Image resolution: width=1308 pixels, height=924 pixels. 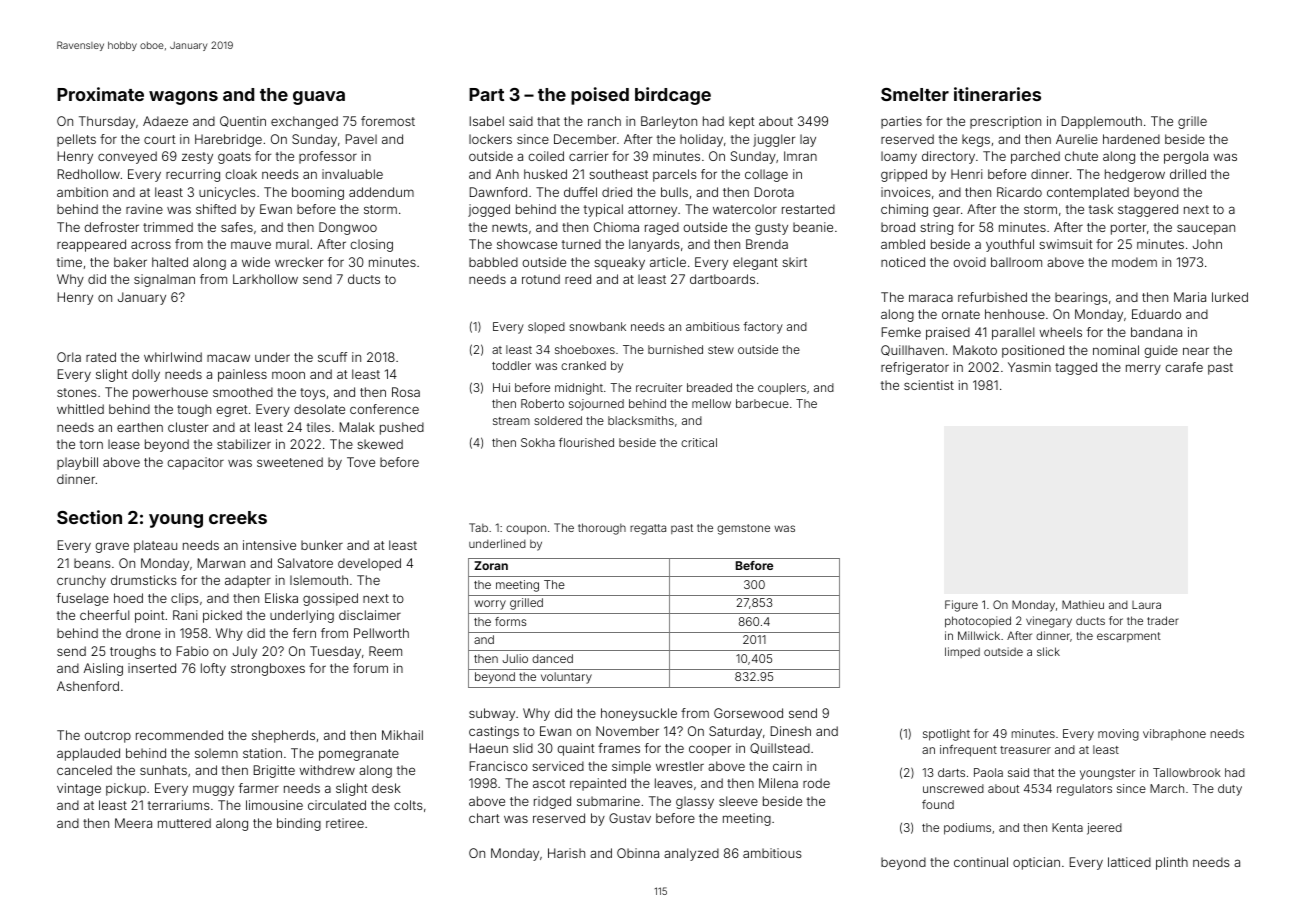 I want to click on Proximate, so click(x=100, y=94).
